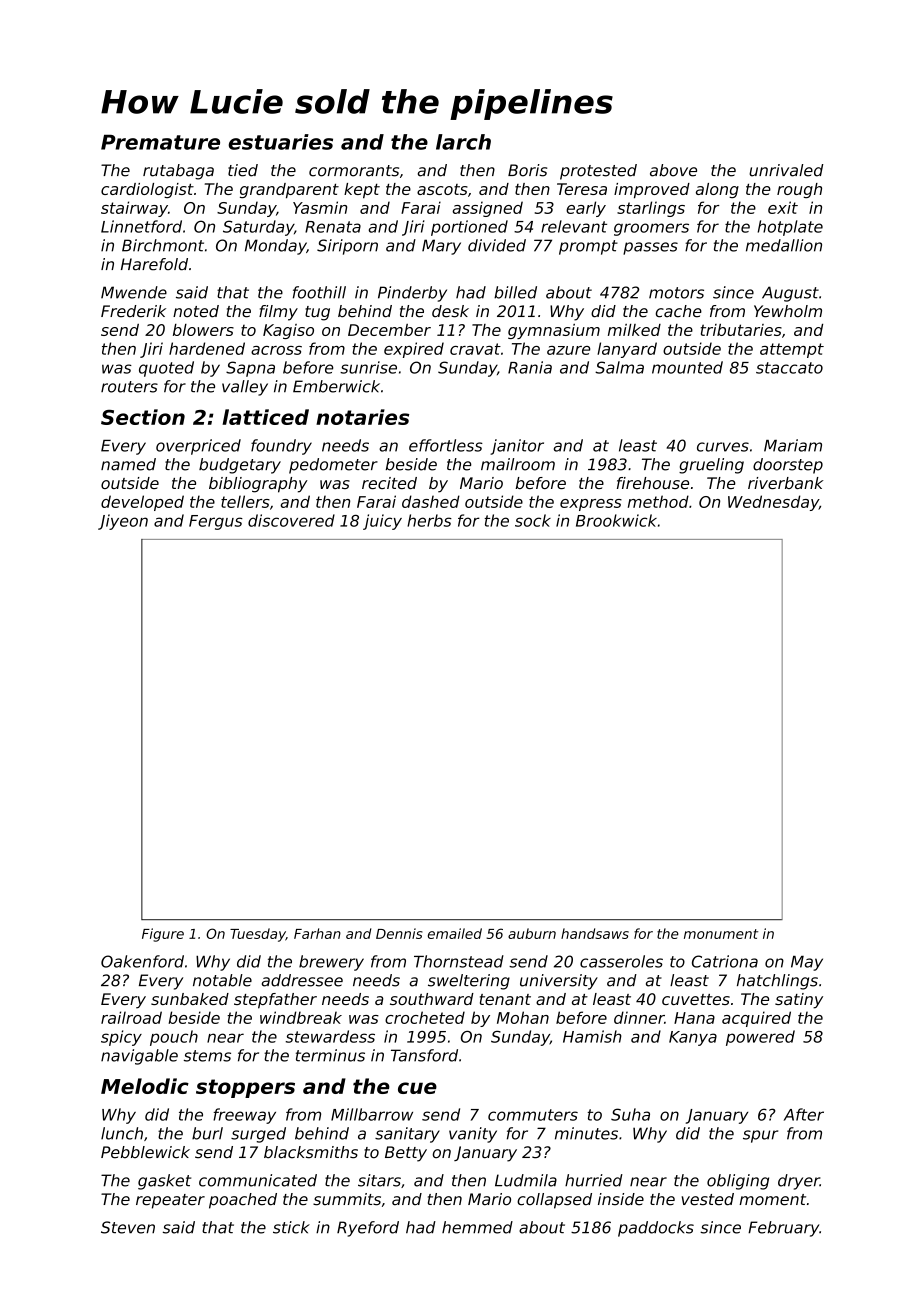  Describe the element at coordinates (166, 369) in the image. I see `quoted` at that location.
